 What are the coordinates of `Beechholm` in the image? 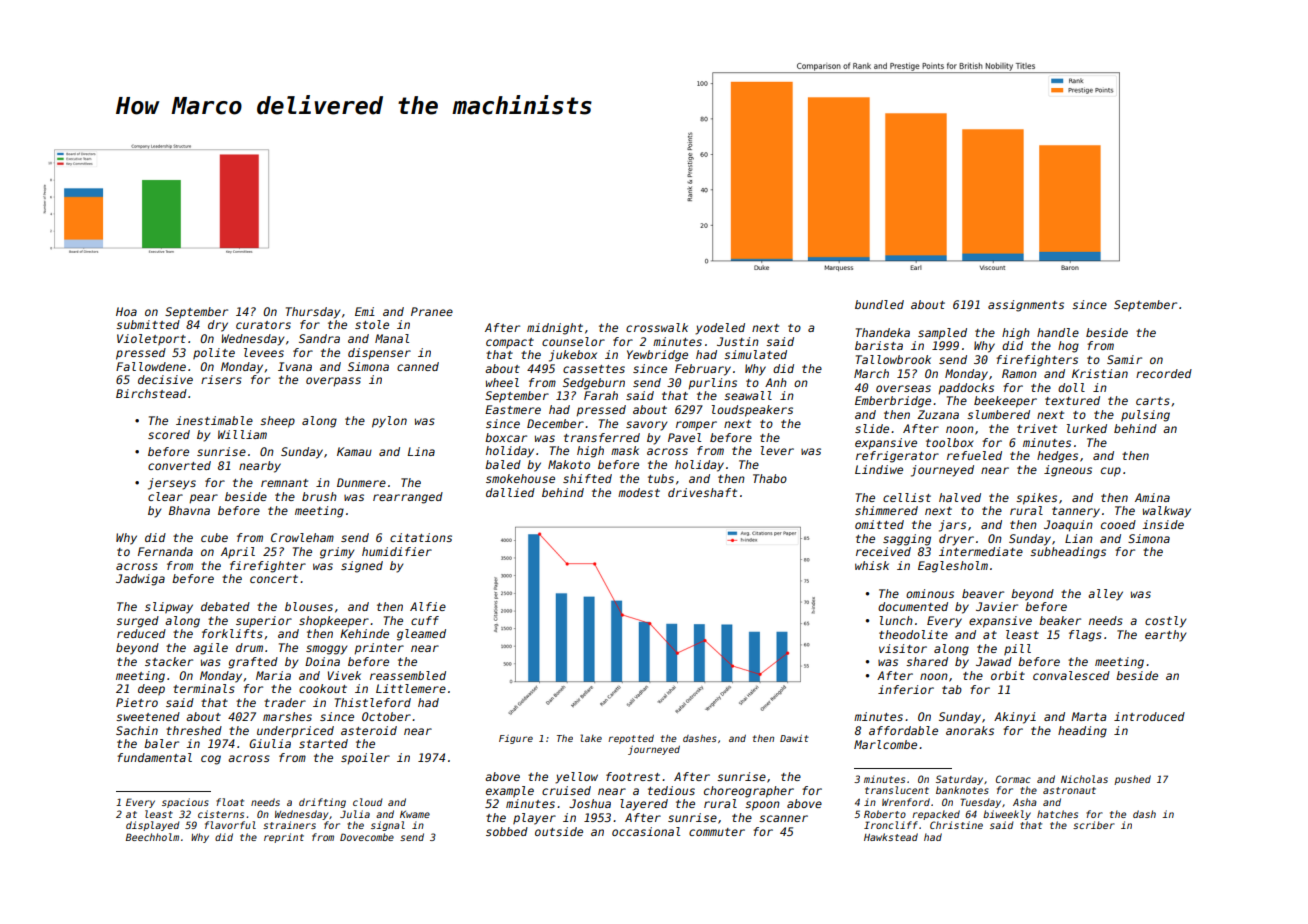 It's located at (152, 837).
